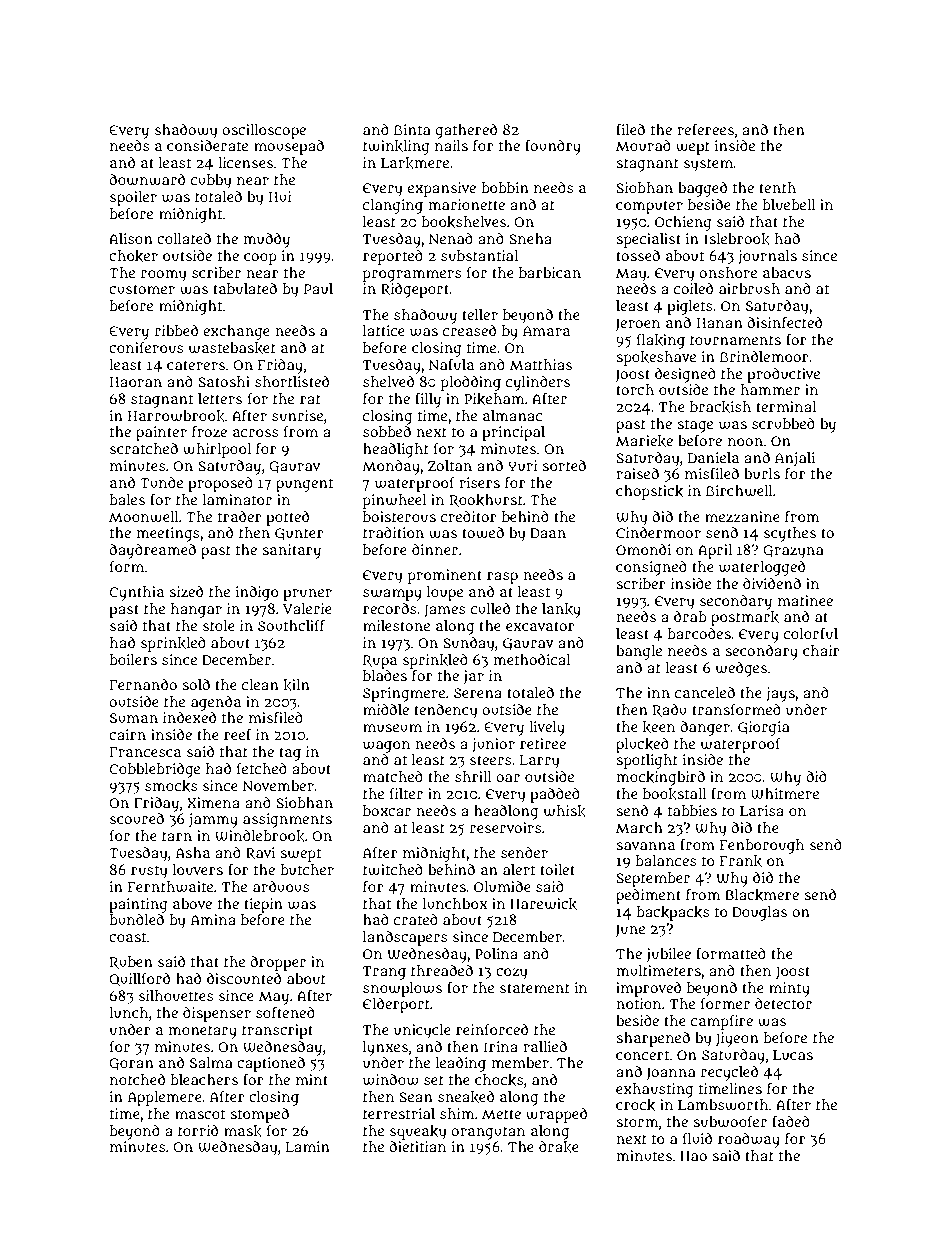 This page has height=1233, width=952. I want to click on Fernando, so click(143, 684).
